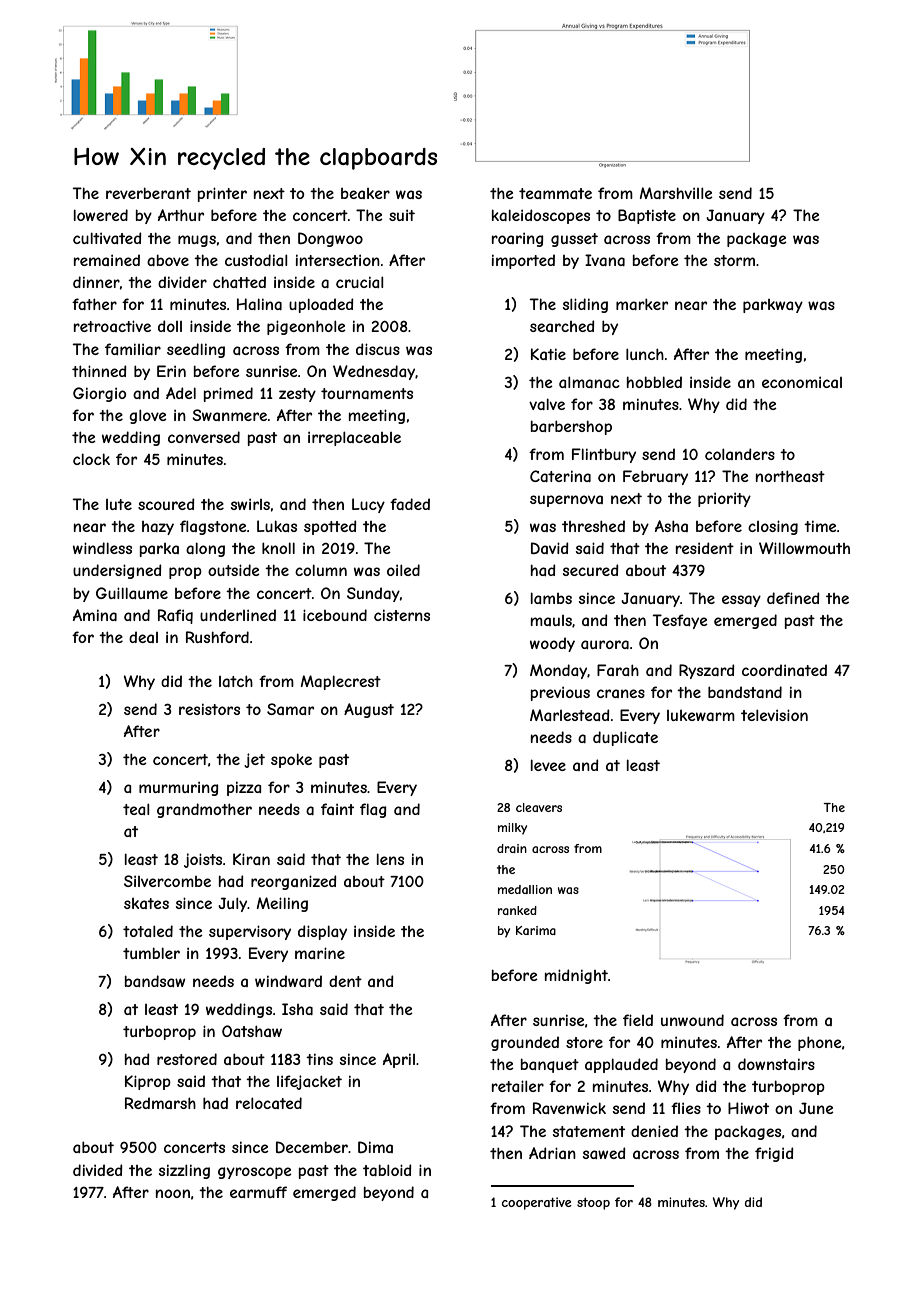 The width and height of the page is (924, 1311). What do you see at coordinates (204, 437) in the page?
I see `conversed` at bounding box center [204, 437].
